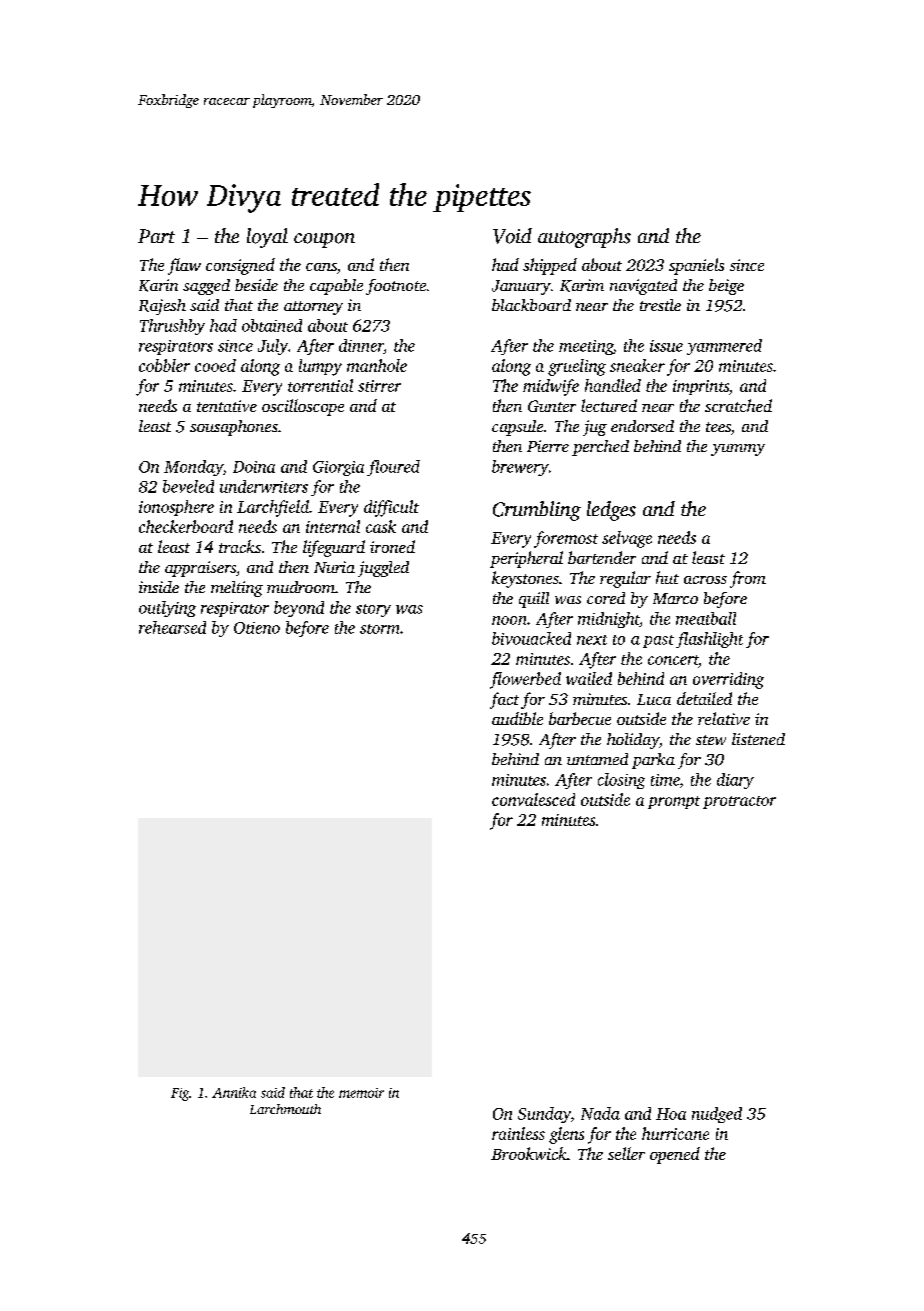 This image has width=924, height=1311. Describe the element at coordinates (257, 628) in the image. I see `Otieno` at that location.
